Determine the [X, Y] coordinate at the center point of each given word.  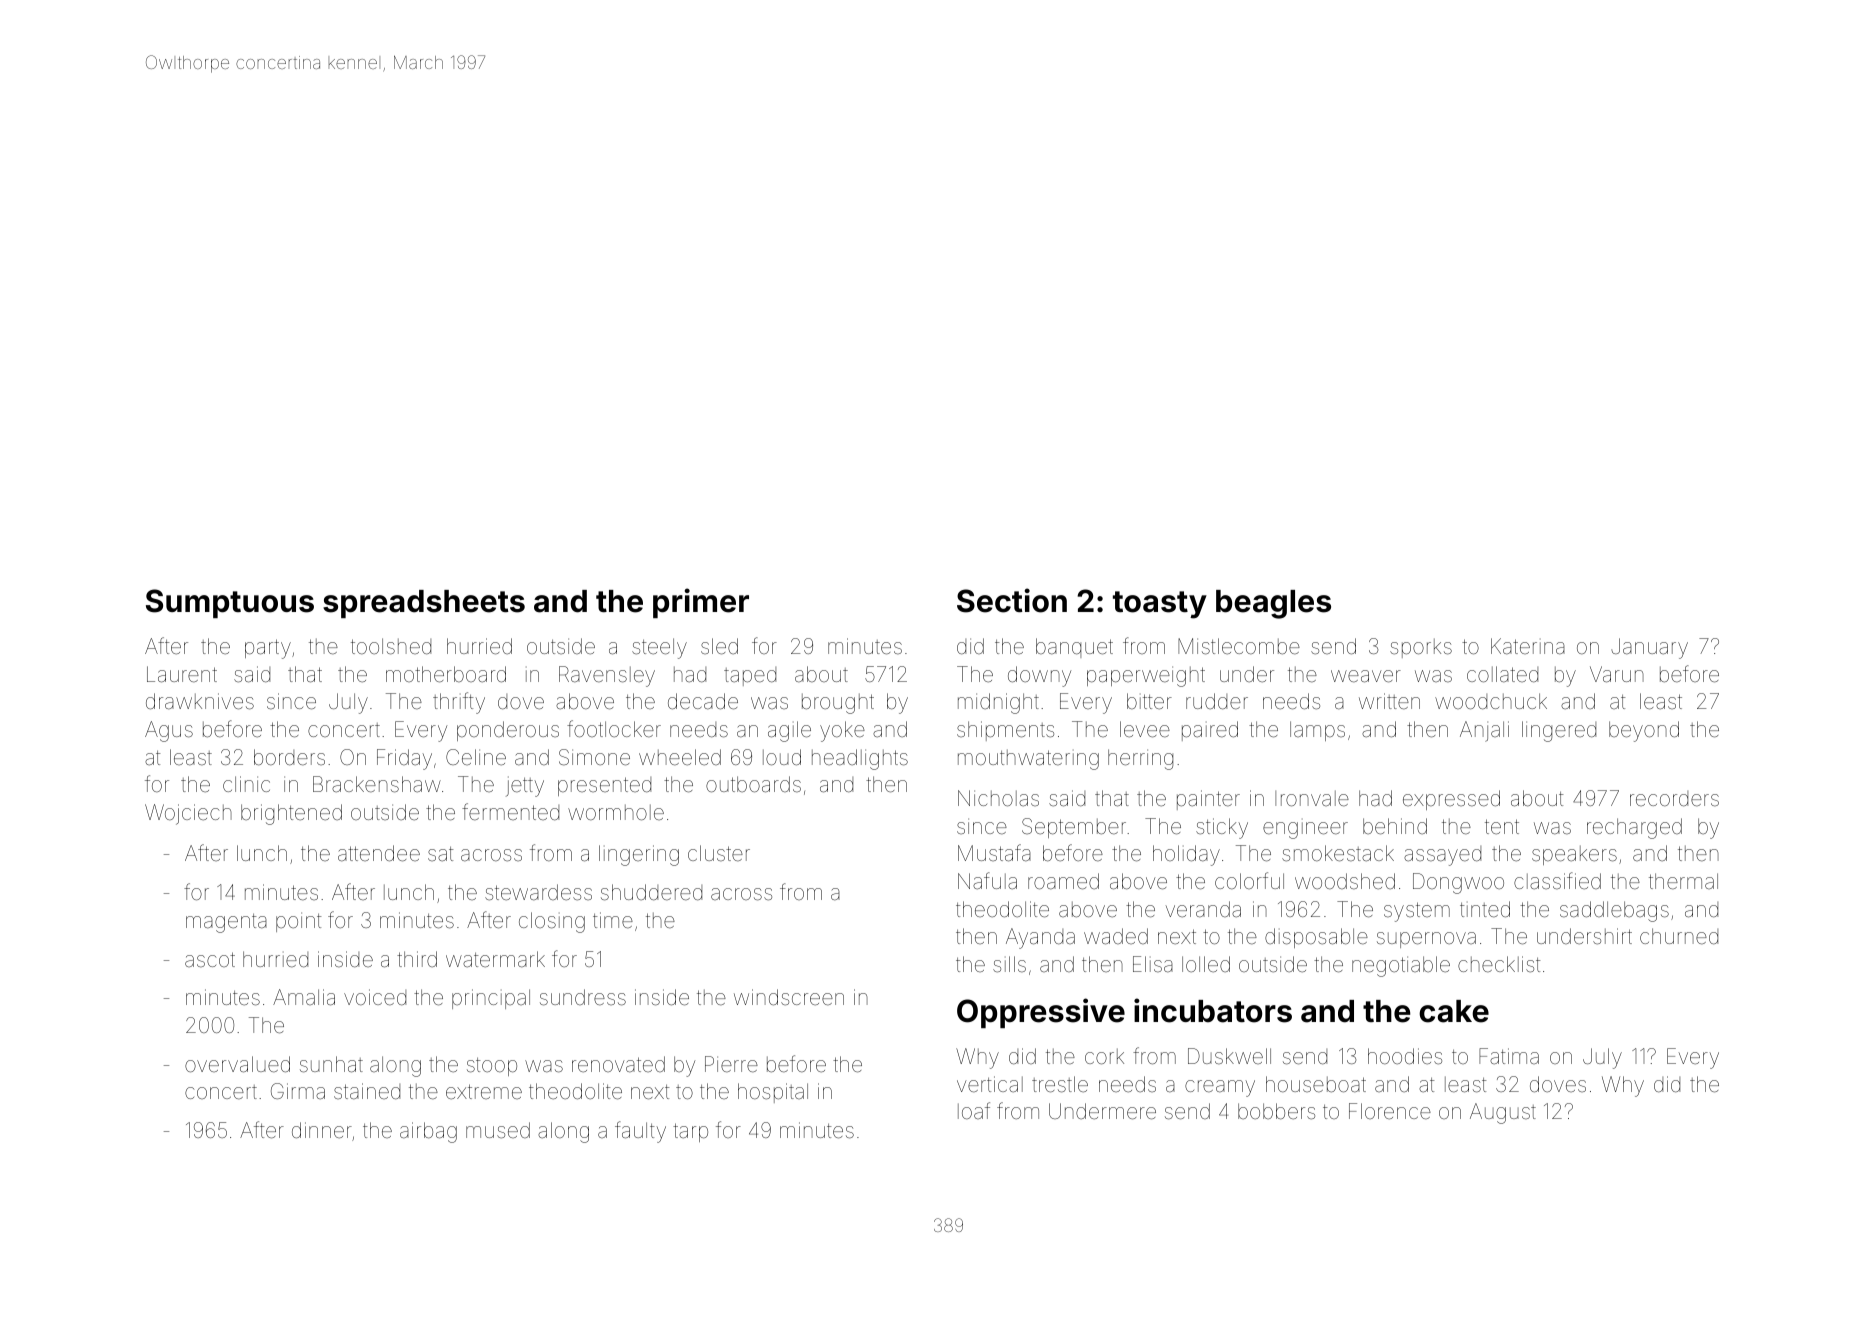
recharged [1634, 828]
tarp [690, 1132]
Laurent [182, 674]
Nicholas [998, 798]
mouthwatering [1028, 760]
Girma [298, 1091]
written [1389, 701]
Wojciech [188, 814]
